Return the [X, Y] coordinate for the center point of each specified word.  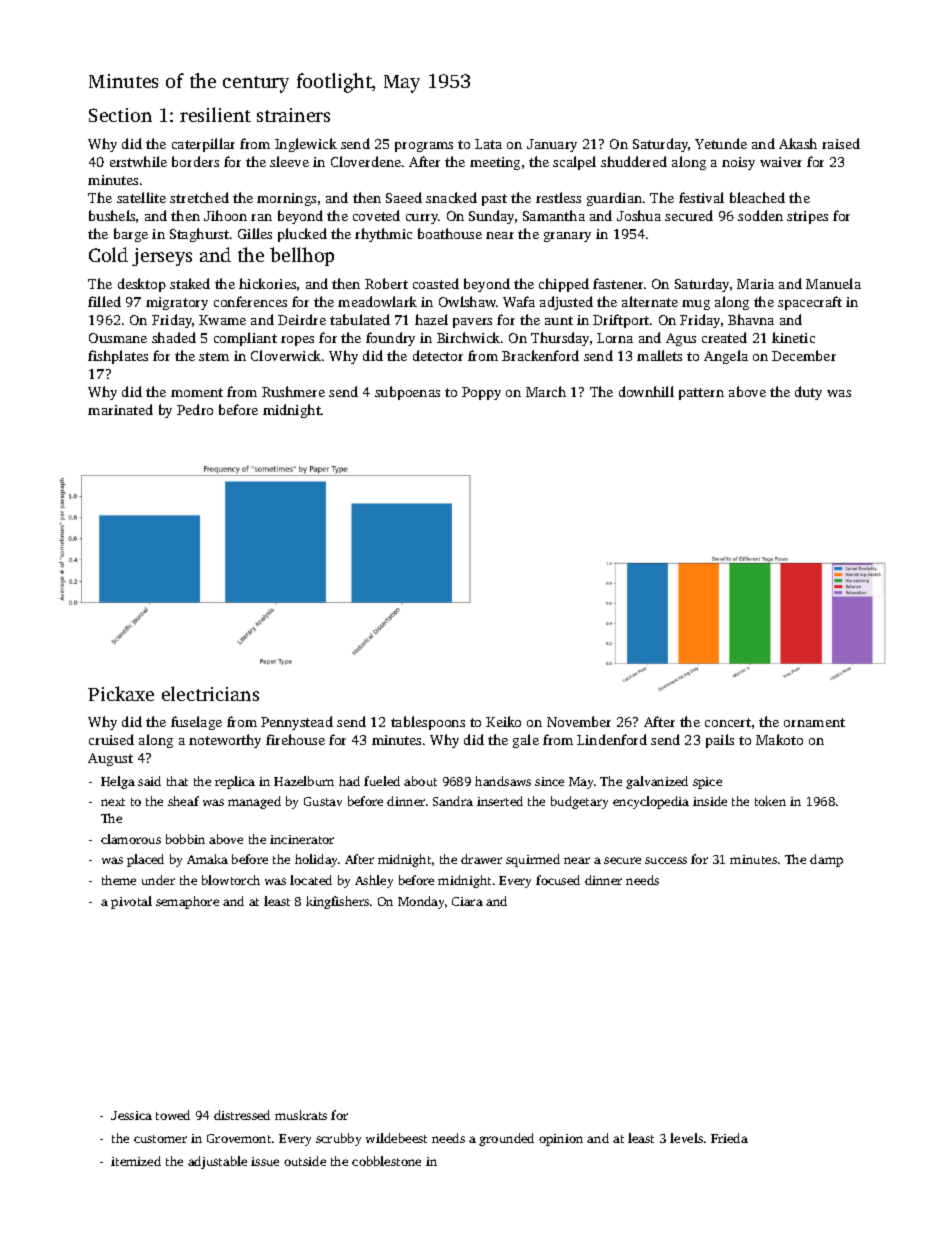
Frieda [729, 1138]
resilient [215, 114]
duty [808, 393]
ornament [814, 722]
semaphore [187, 902]
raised [841, 143]
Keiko [503, 721]
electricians [210, 693]
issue [265, 1161]
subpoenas [407, 393]
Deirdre [302, 319]
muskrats [301, 1115]
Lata [488, 144]
